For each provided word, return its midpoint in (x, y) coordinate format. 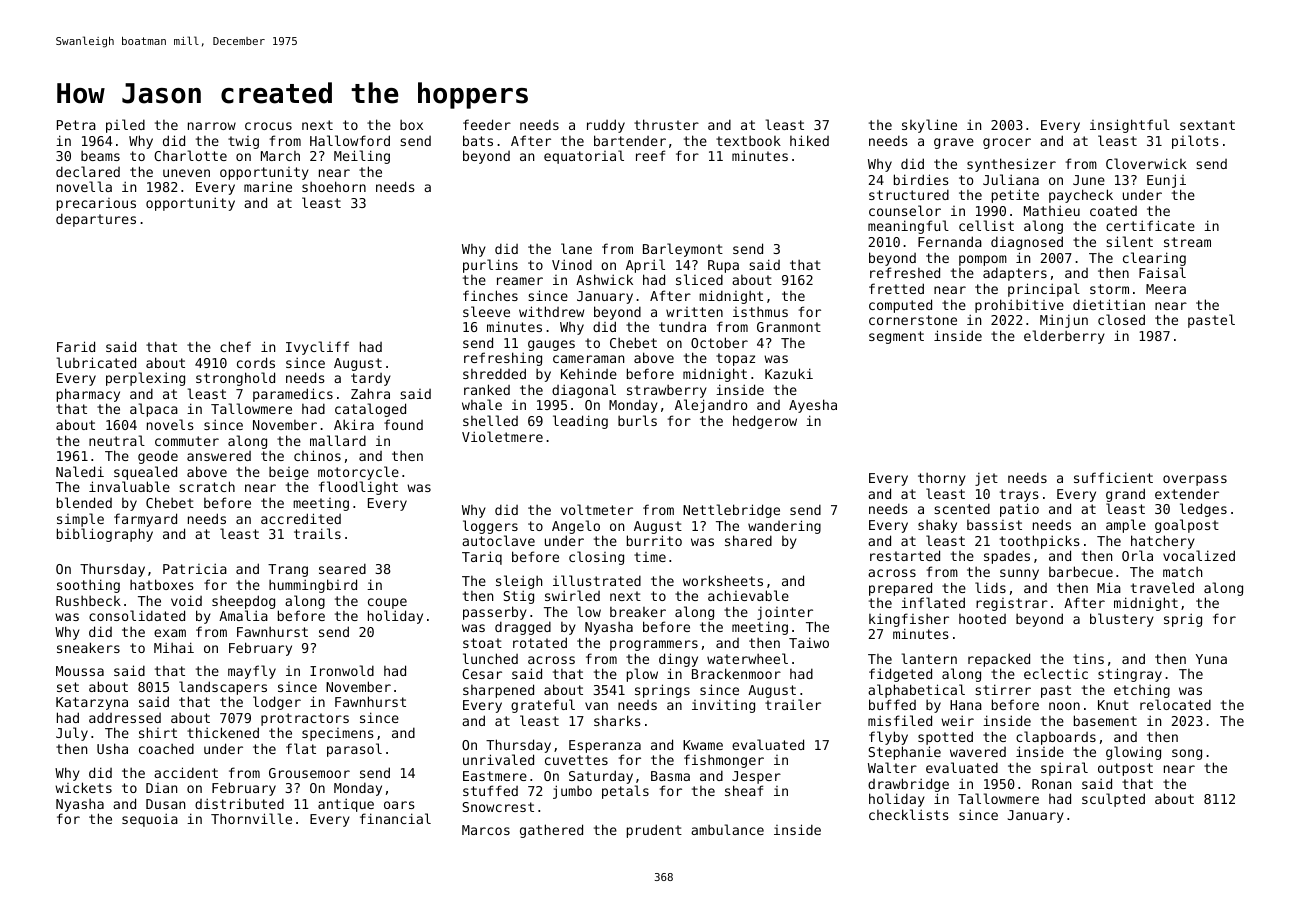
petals (625, 792)
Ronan (1051, 784)
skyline (929, 126)
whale (482, 404)
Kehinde (589, 373)
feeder (487, 124)
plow (642, 675)
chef (235, 346)
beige (289, 473)
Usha (112, 748)
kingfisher (909, 620)
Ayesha (813, 406)
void (186, 600)
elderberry (1064, 337)
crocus (268, 126)
